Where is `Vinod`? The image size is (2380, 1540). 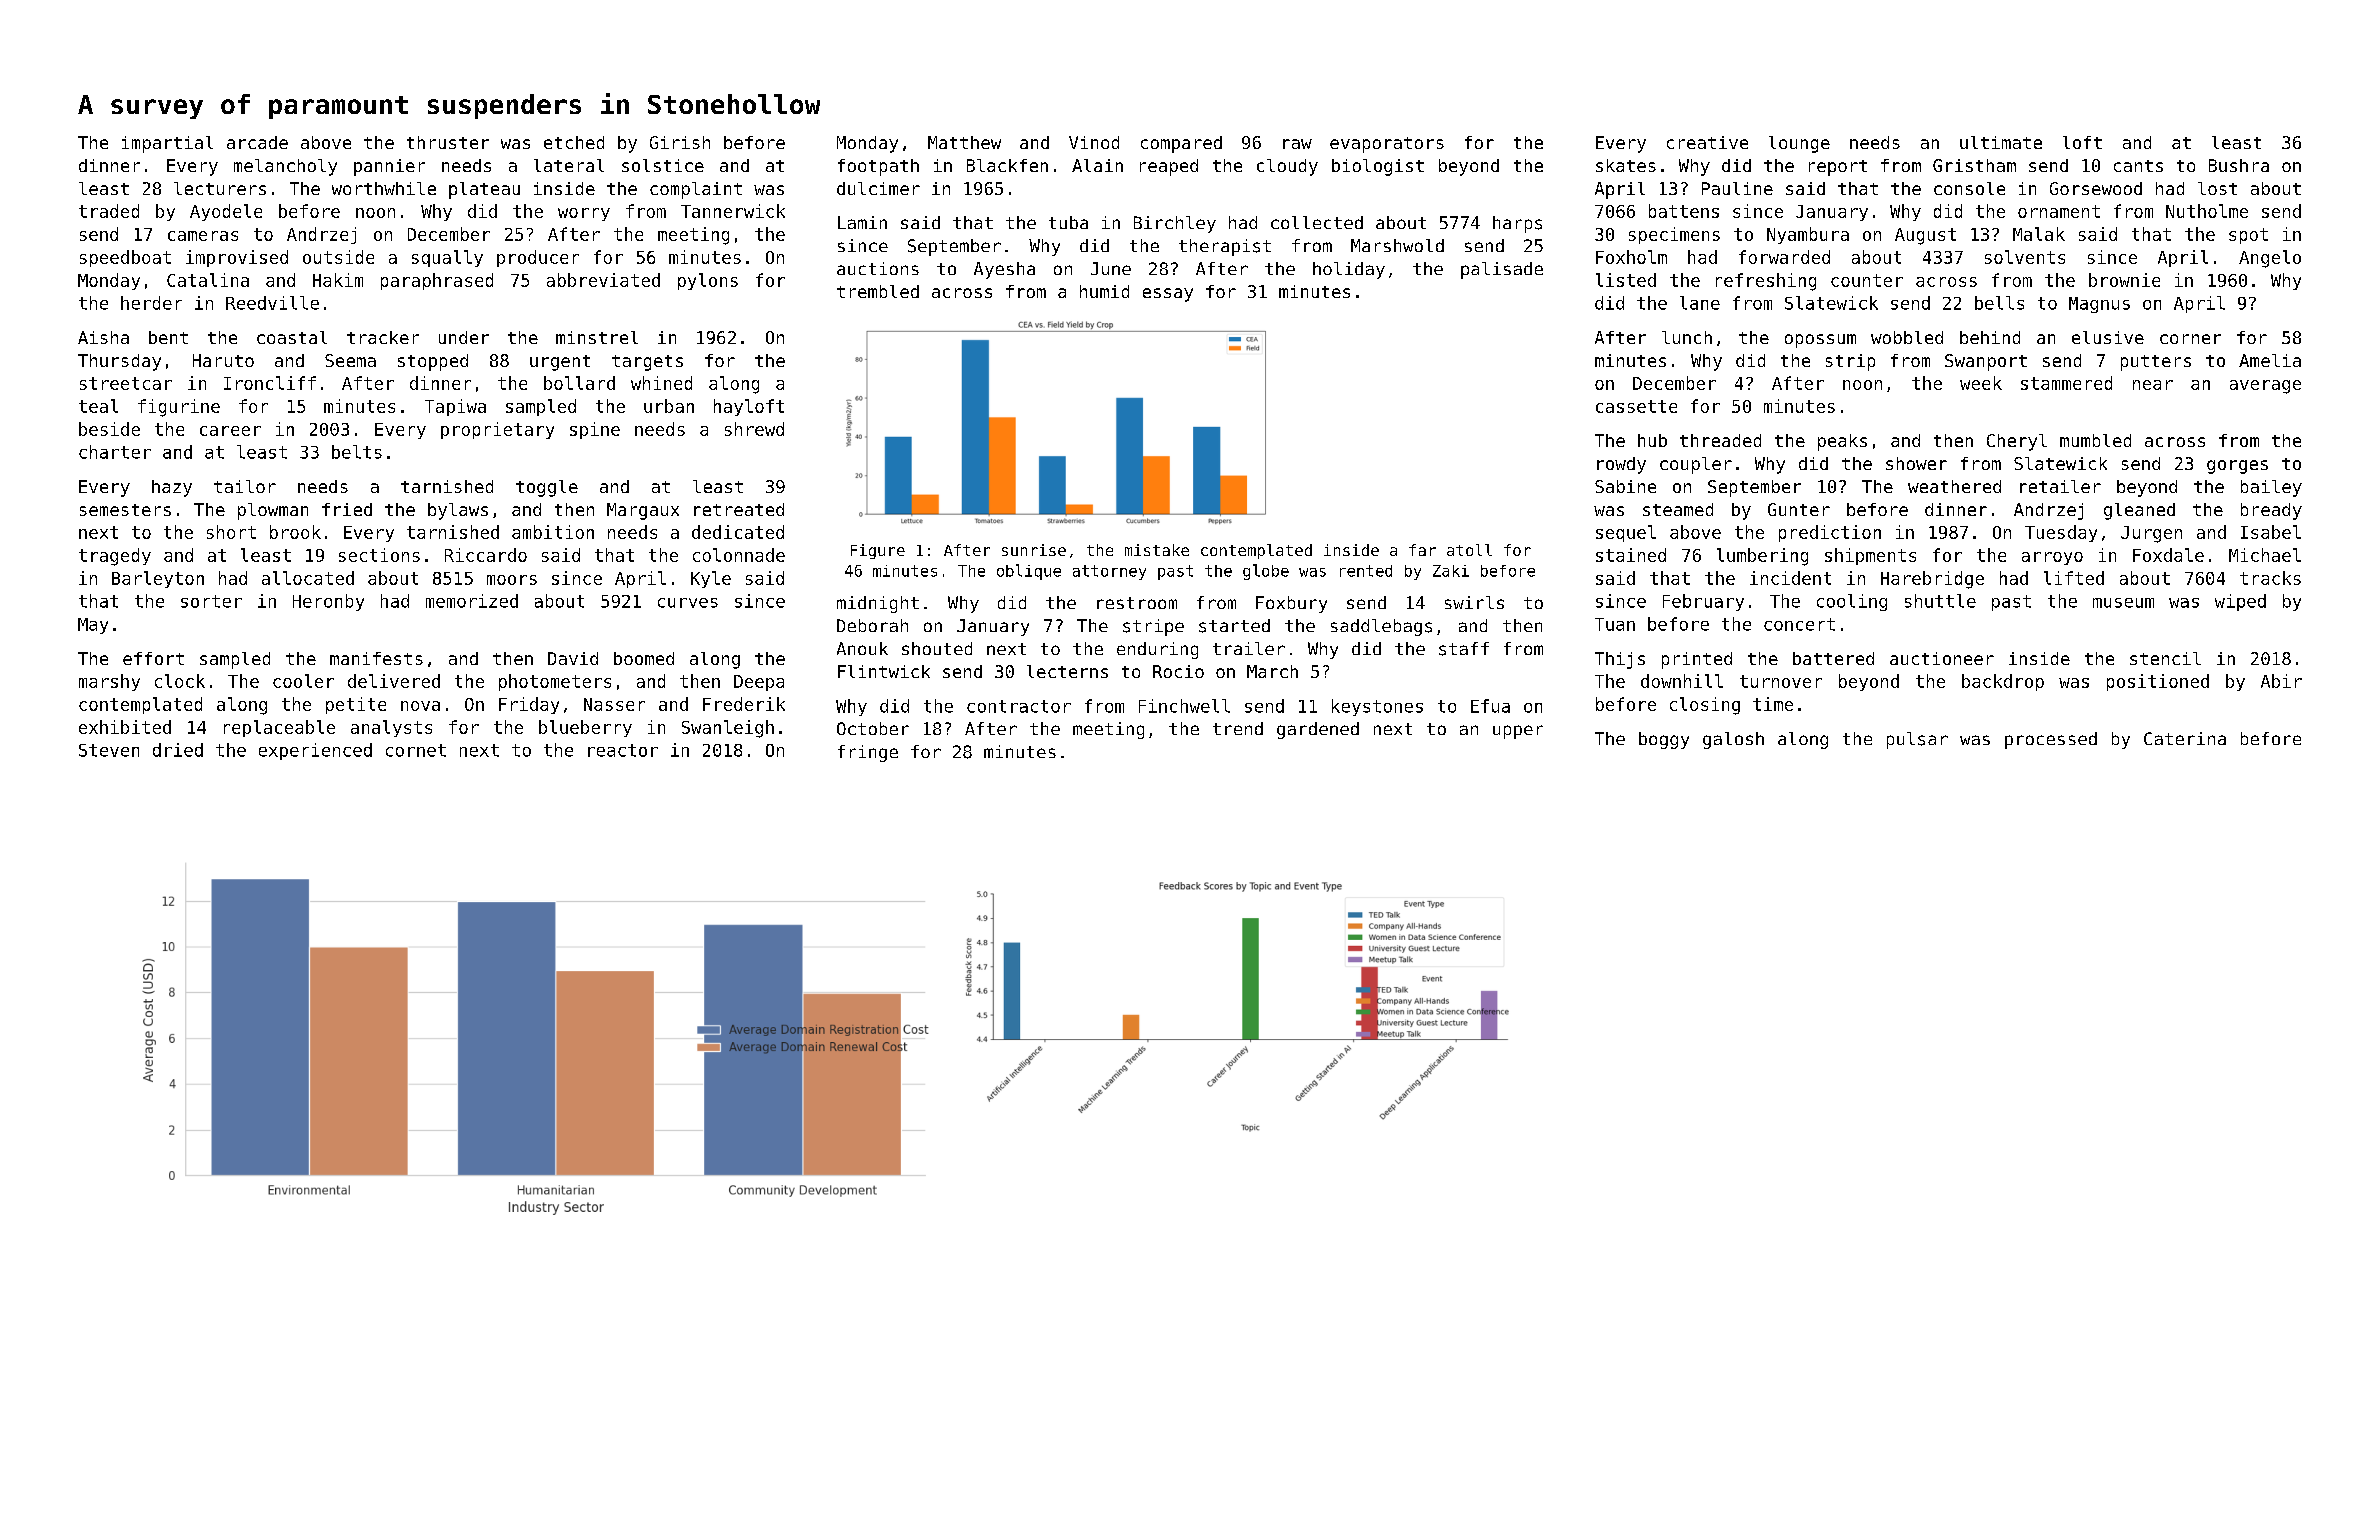 Vinod is located at coordinates (1094, 142).
